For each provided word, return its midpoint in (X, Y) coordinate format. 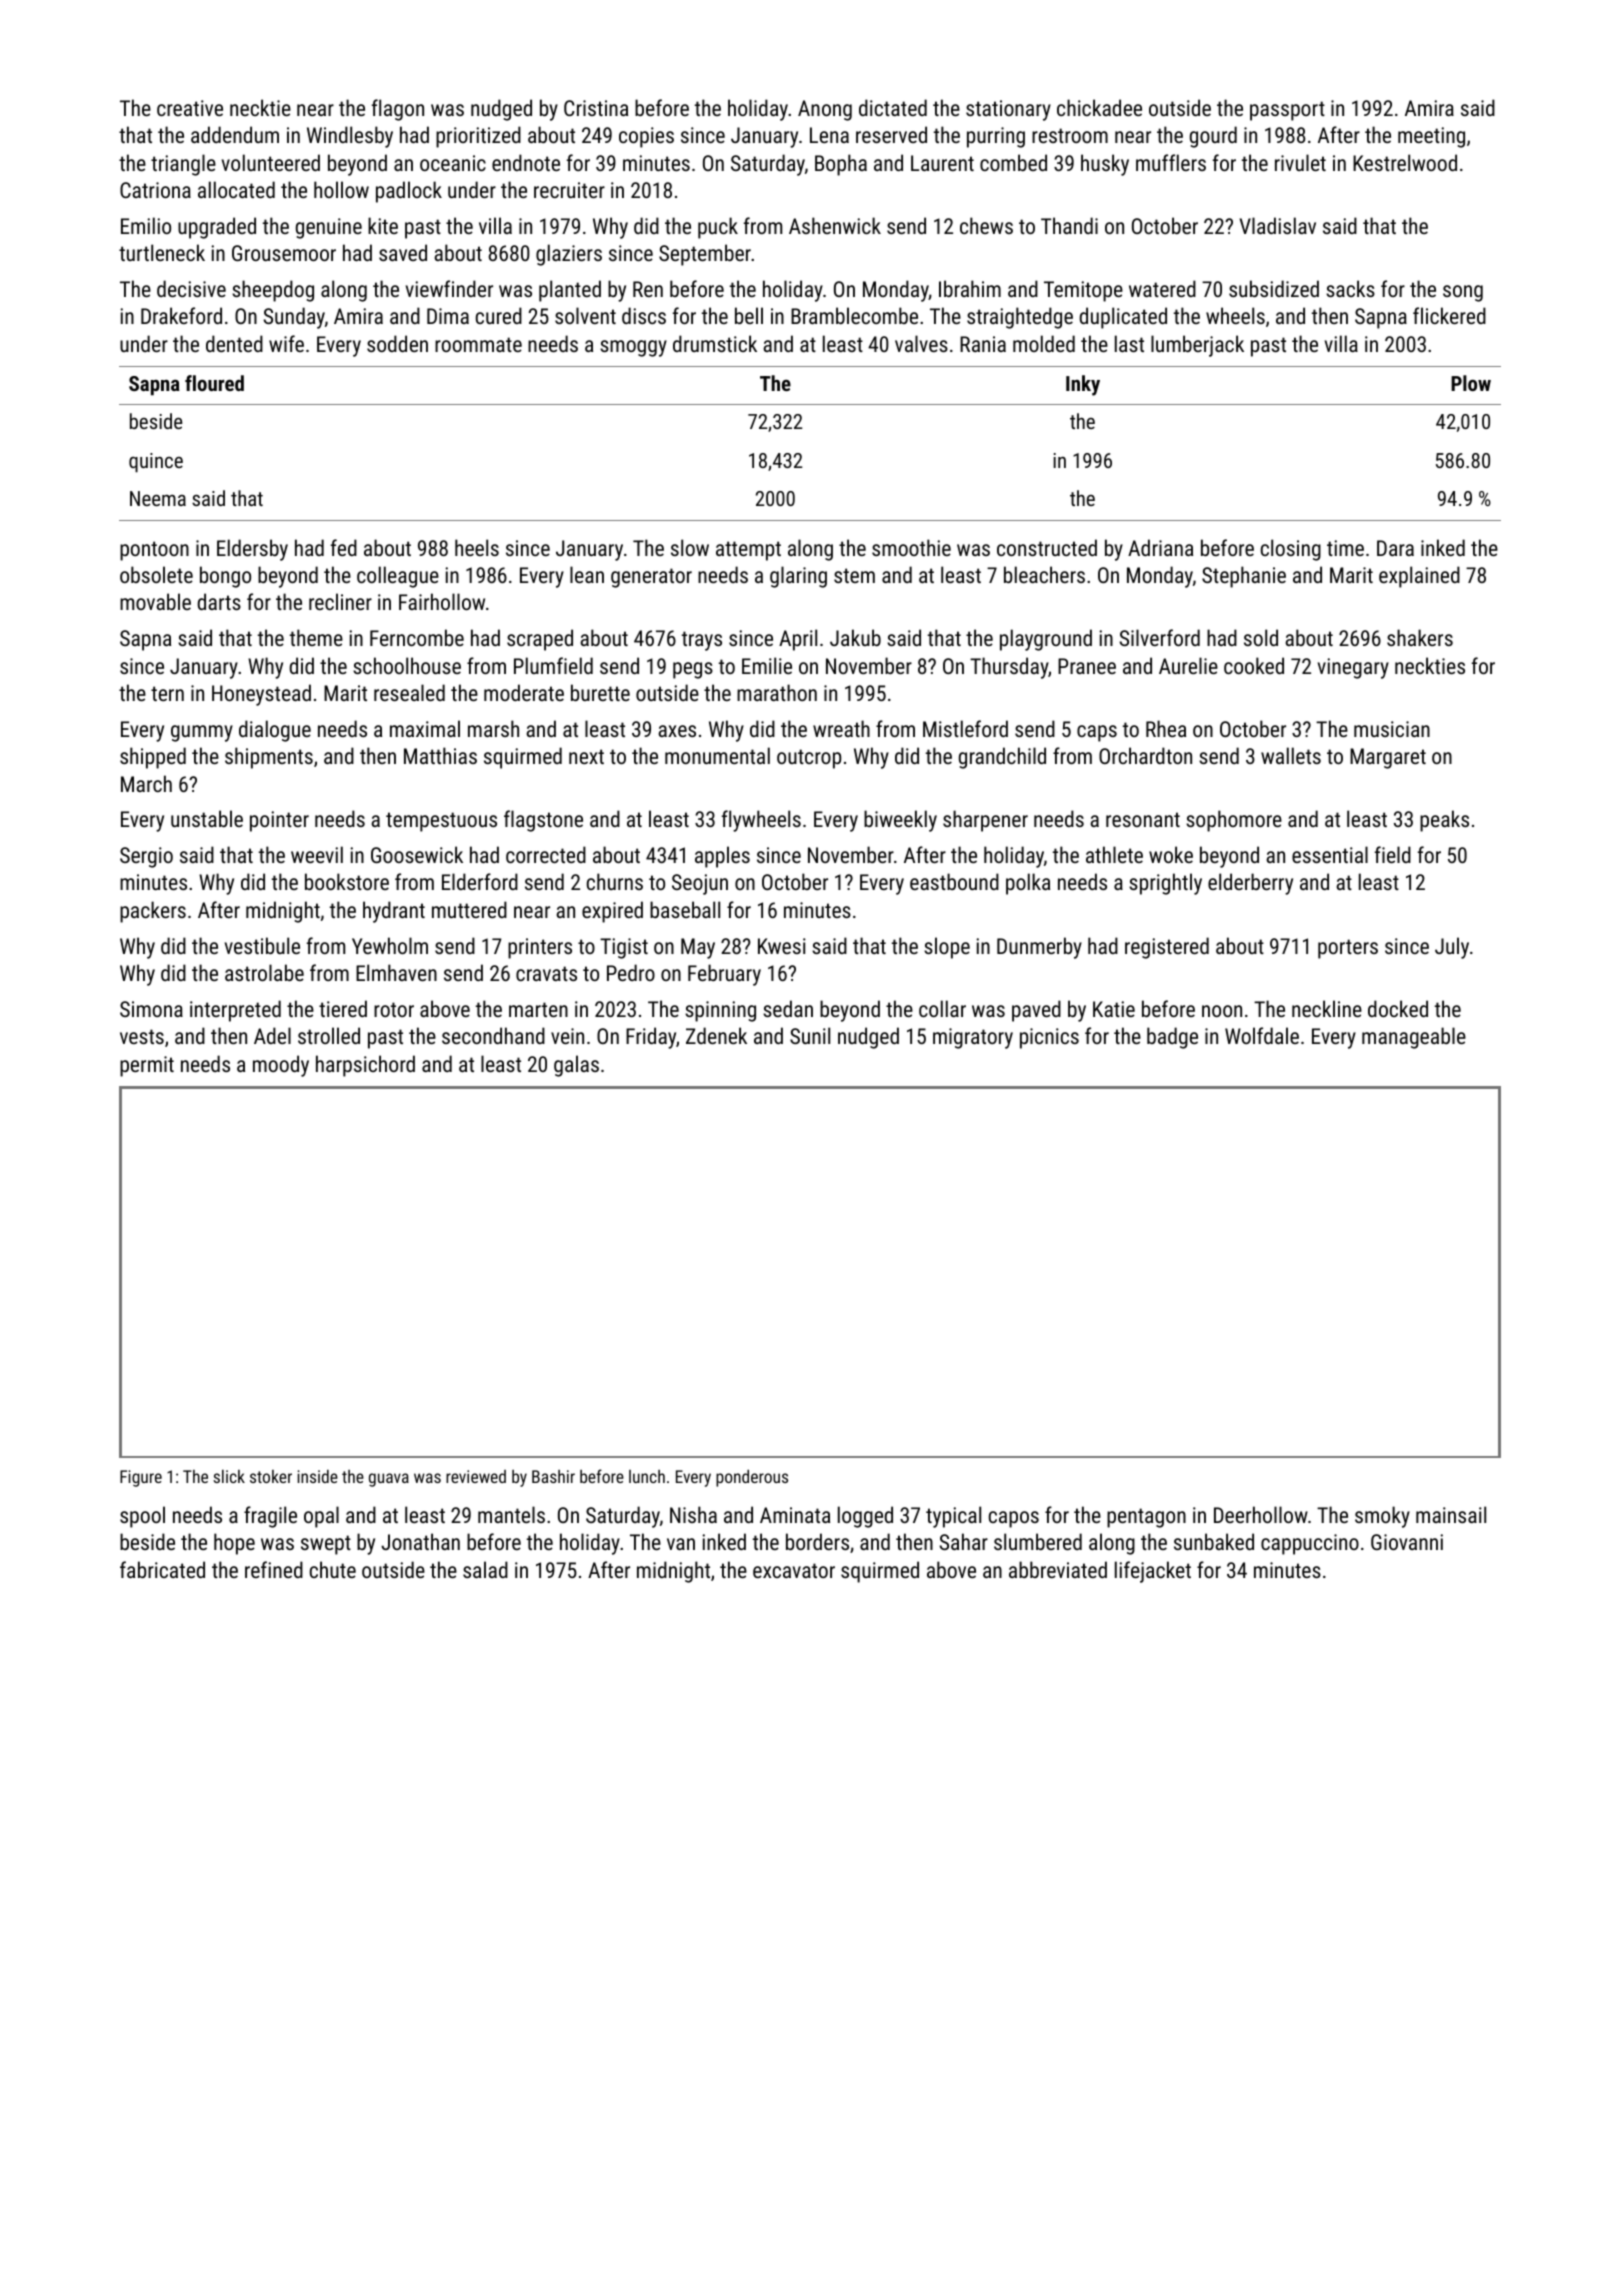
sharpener (985, 821)
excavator (794, 1570)
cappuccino (1310, 1544)
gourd (1213, 137)
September (705, 255)
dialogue (275, 731)
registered (1167, 948)
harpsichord (365, 1066)
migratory (973, 1038)
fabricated (162, 1569)
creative (190, 108)
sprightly (1165, 884)
